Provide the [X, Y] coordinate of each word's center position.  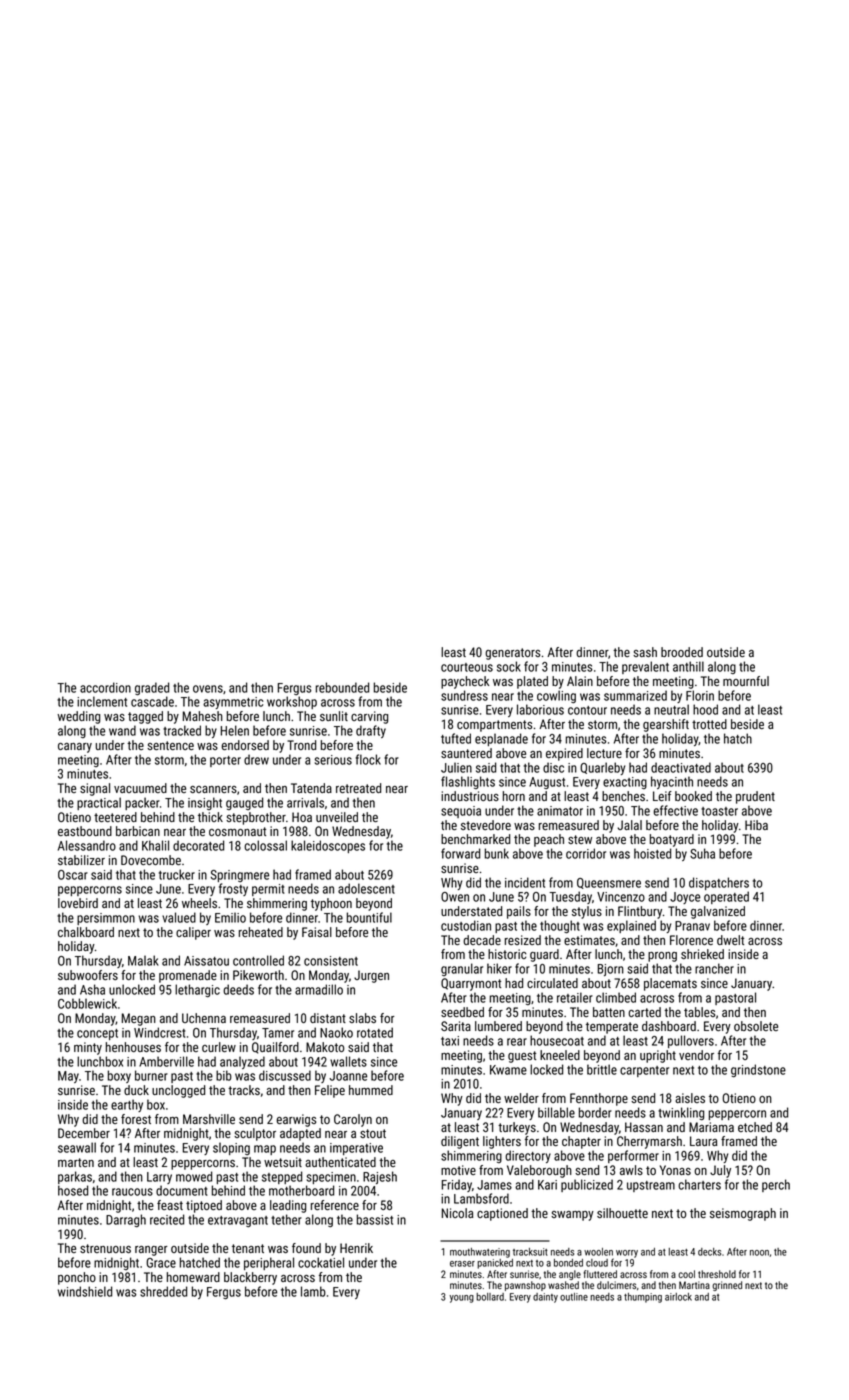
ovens [208, 689]
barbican [138, 831]
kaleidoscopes [328, 846]
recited [167, 1219]
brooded [682, 652]
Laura [703, 1141]
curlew [219, 1047]
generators [512, 654]
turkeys [517, 1128]
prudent [755, 797]
